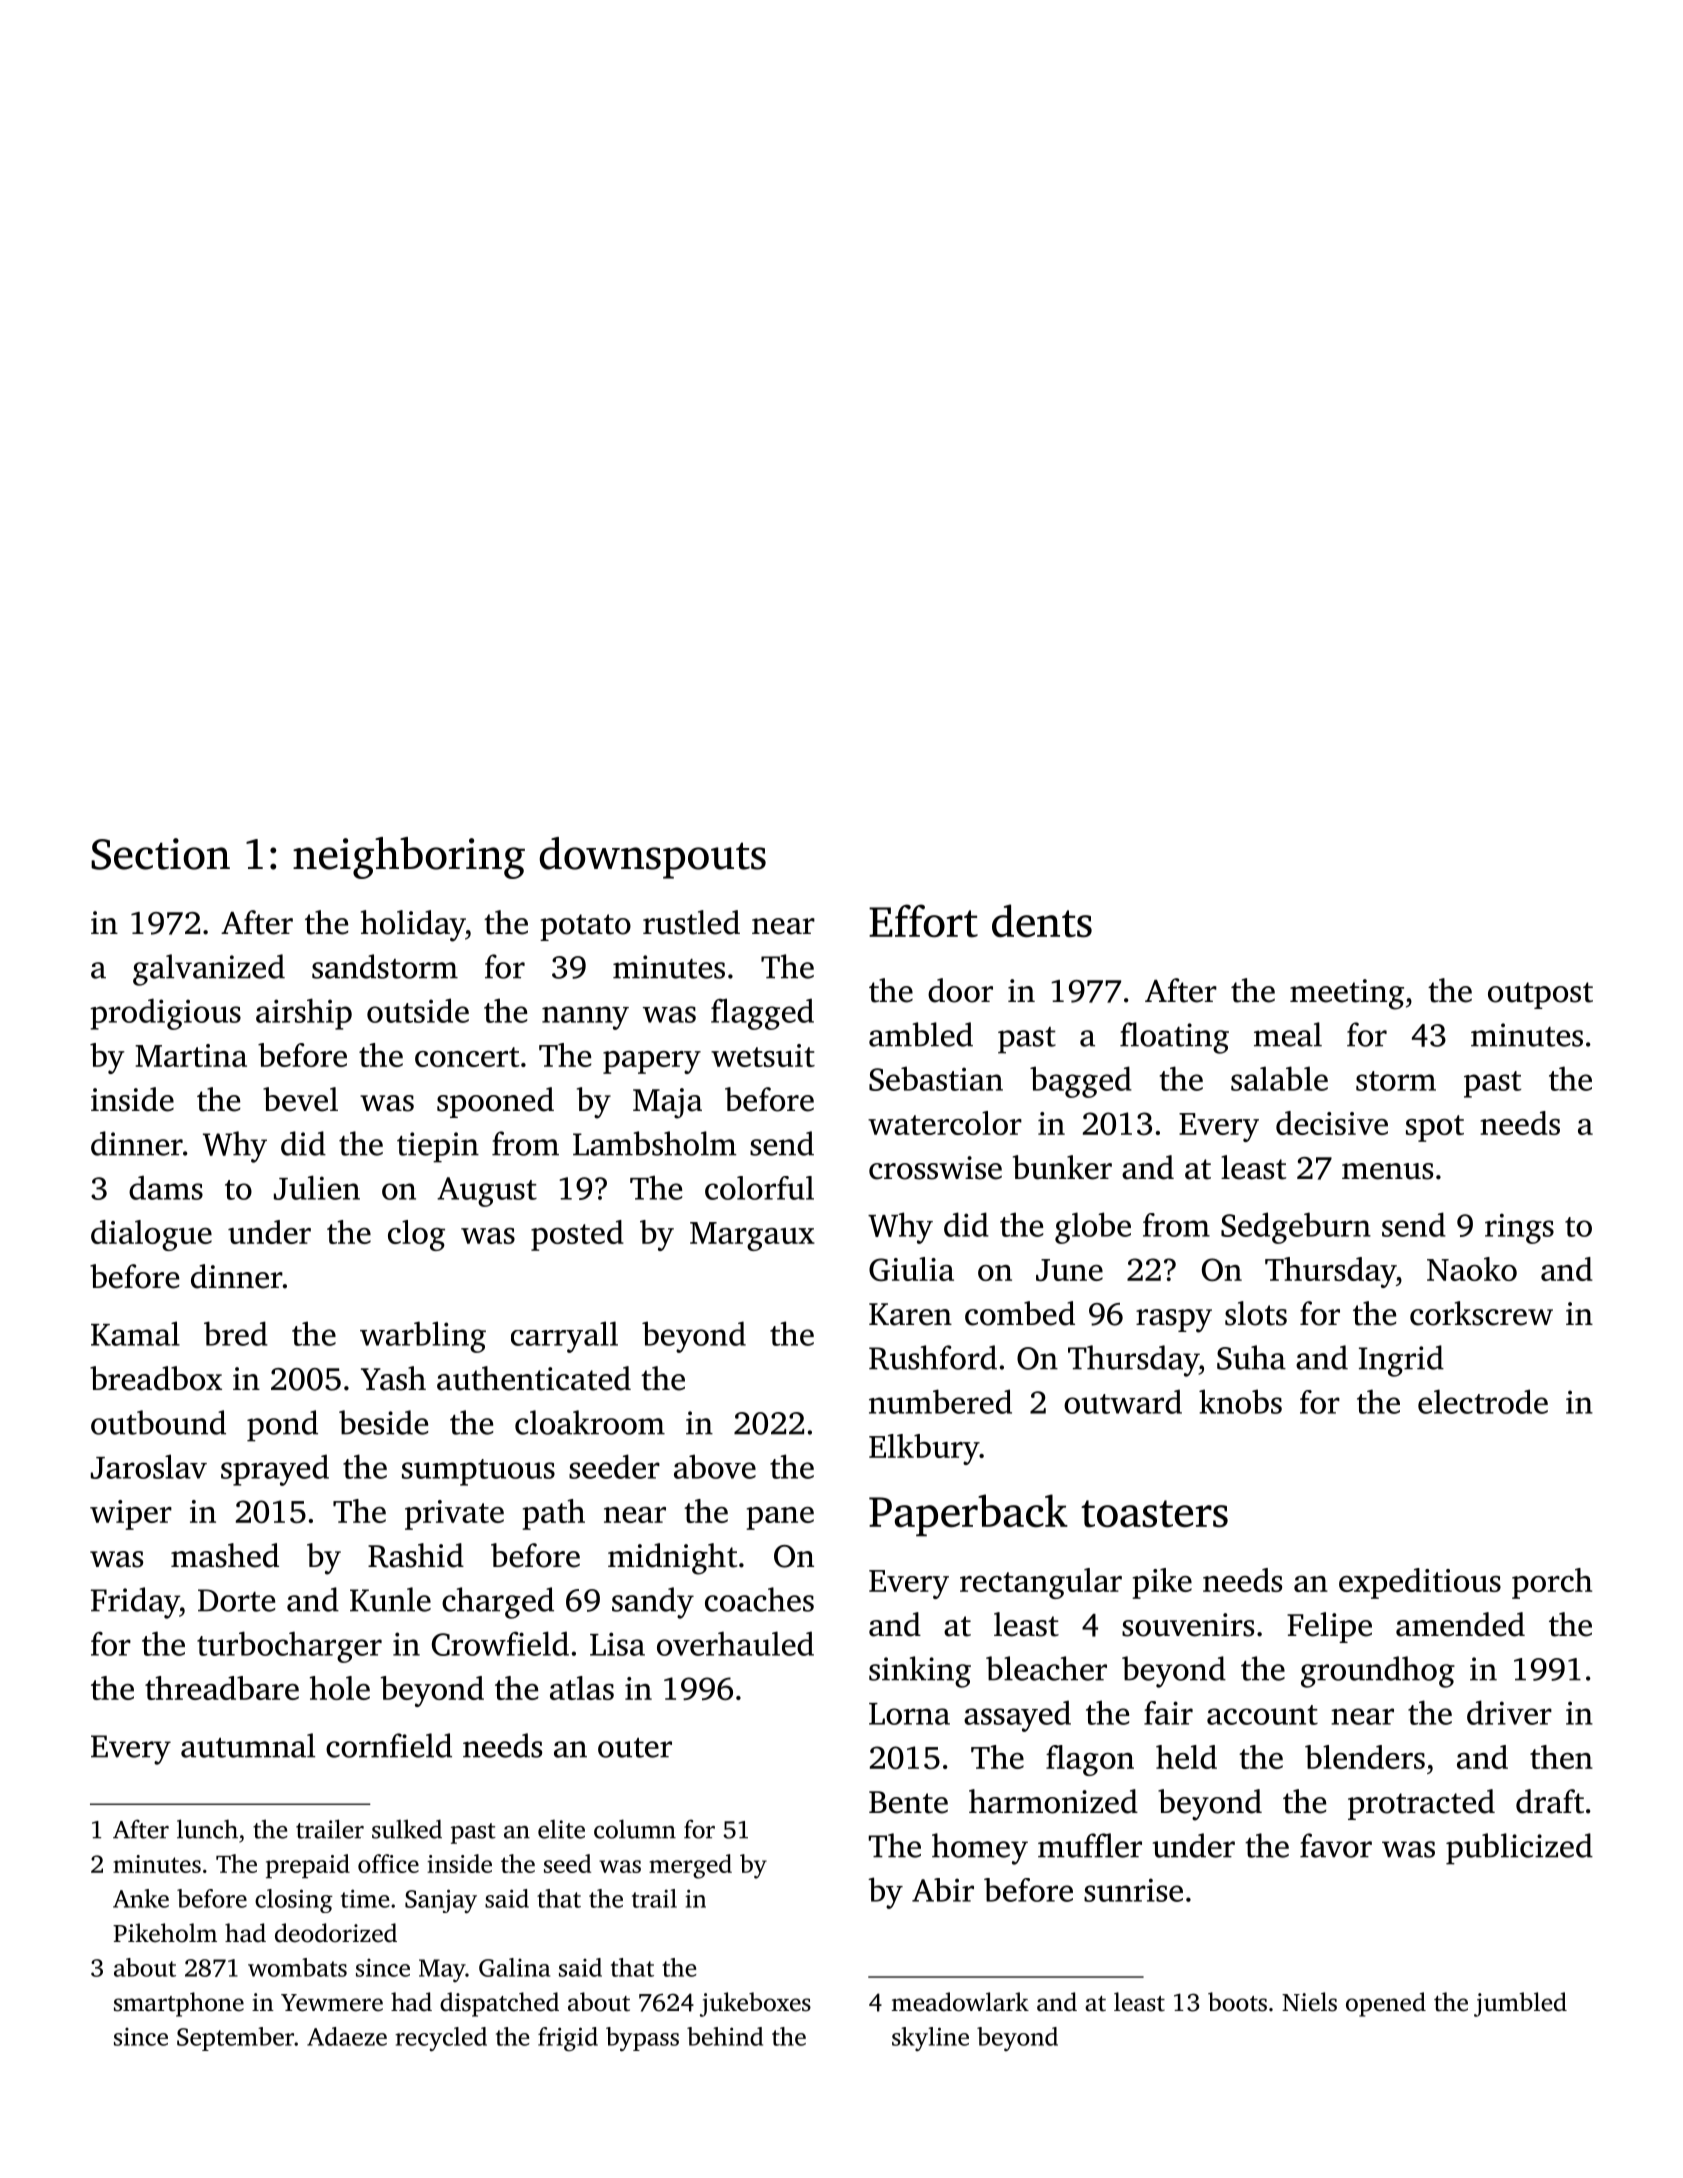  What do you see at coordinates (1347, 994) in the page?
I see `meeting` at bounding box center [1347, 994].
